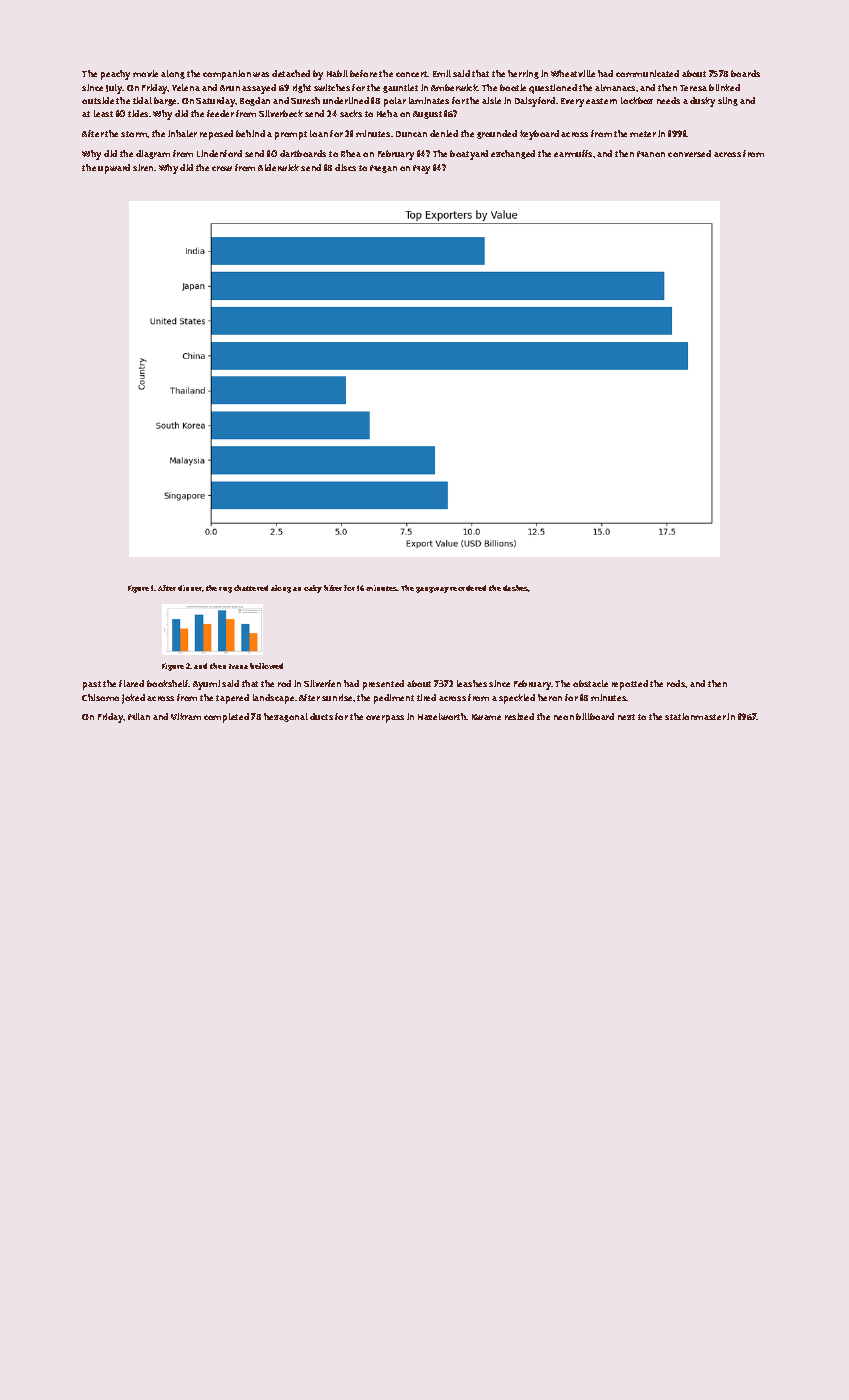 This document has height=1400, width=849. I want to click on concert, so click(412, 74).
